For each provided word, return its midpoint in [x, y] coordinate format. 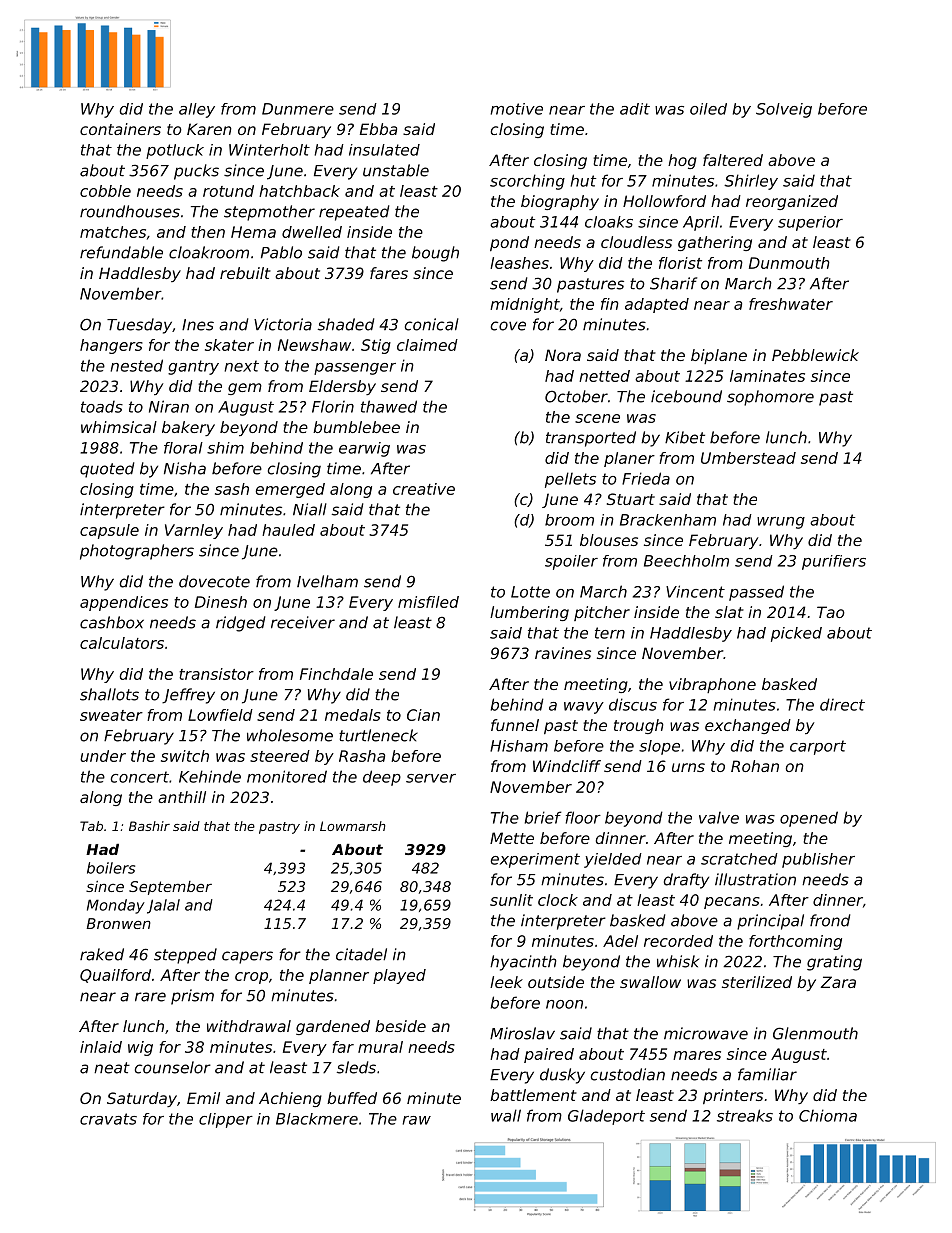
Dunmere [298, 109]
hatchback [299, 191]
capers [247, 957]
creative [424, 489]
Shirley [751, 182]
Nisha [185, 468]
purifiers [834, 562]
